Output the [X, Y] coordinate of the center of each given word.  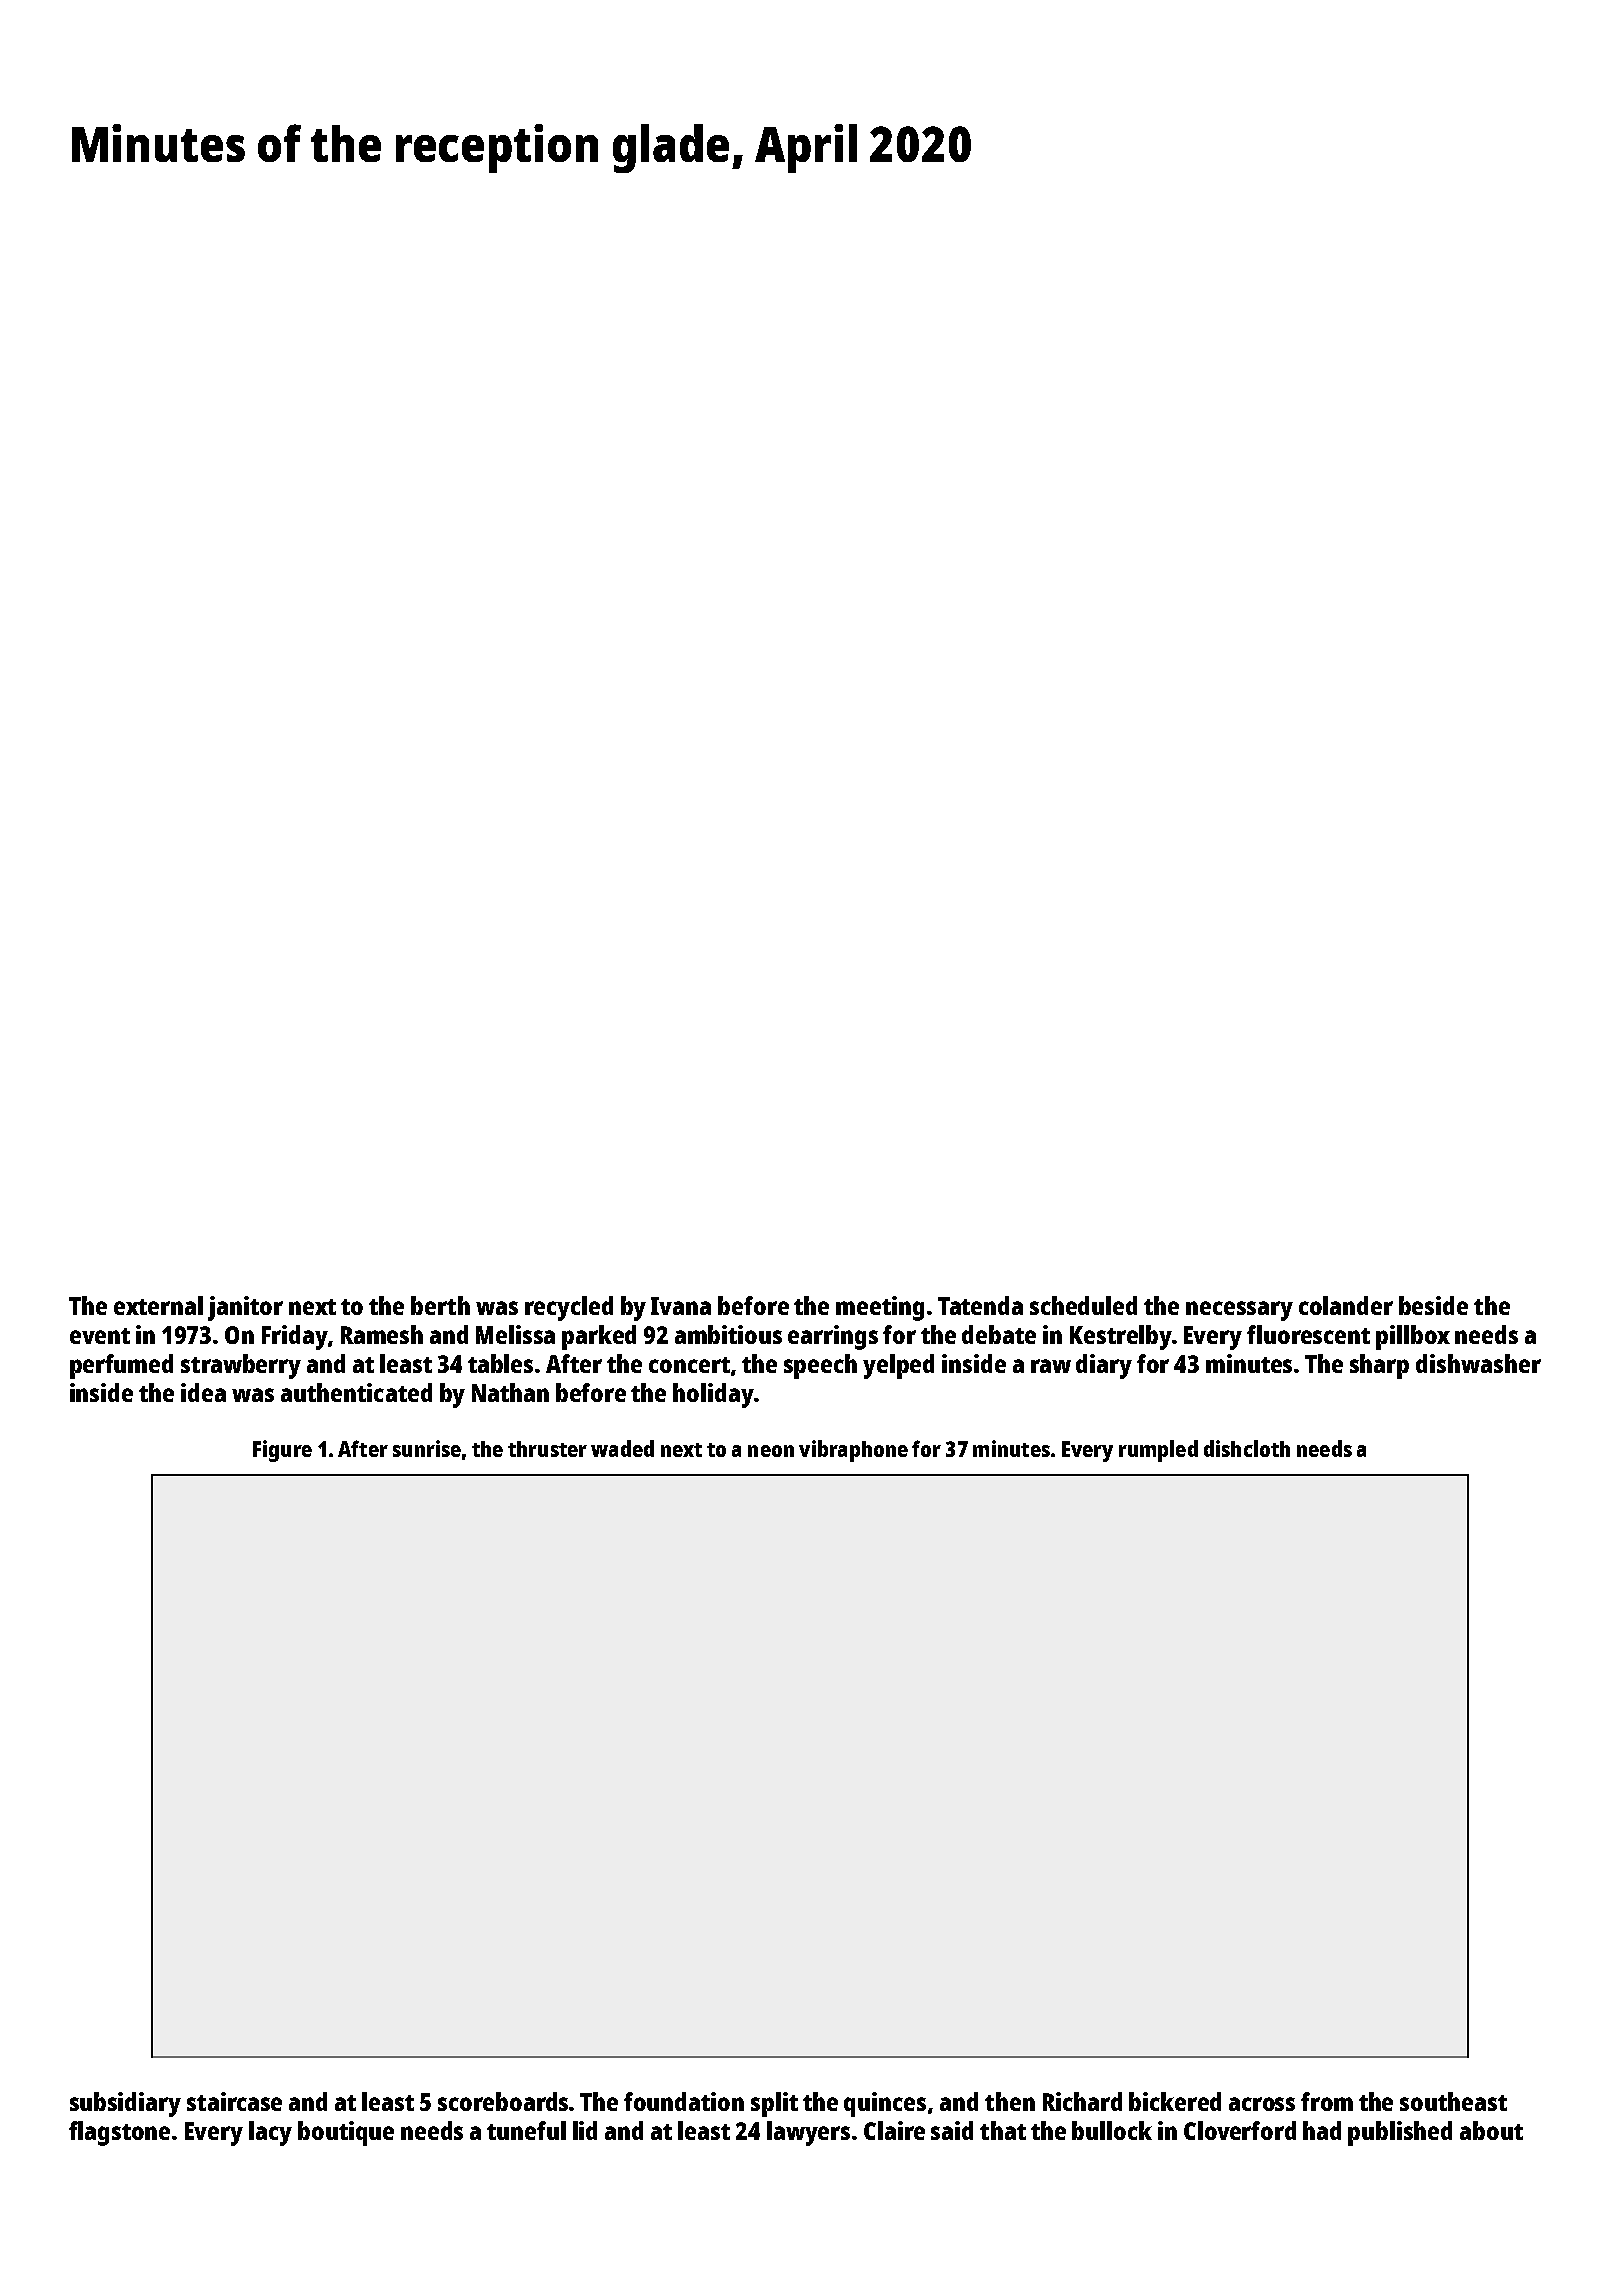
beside [1433, 1305]
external [158, 1305]
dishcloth [1247, 1448]
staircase [234, 2101]
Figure [282, 1451]
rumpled [1158, 1451]
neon [771, 1451]
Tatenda [980, 1305]
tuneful [526, 2130]
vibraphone [853, 1451]
